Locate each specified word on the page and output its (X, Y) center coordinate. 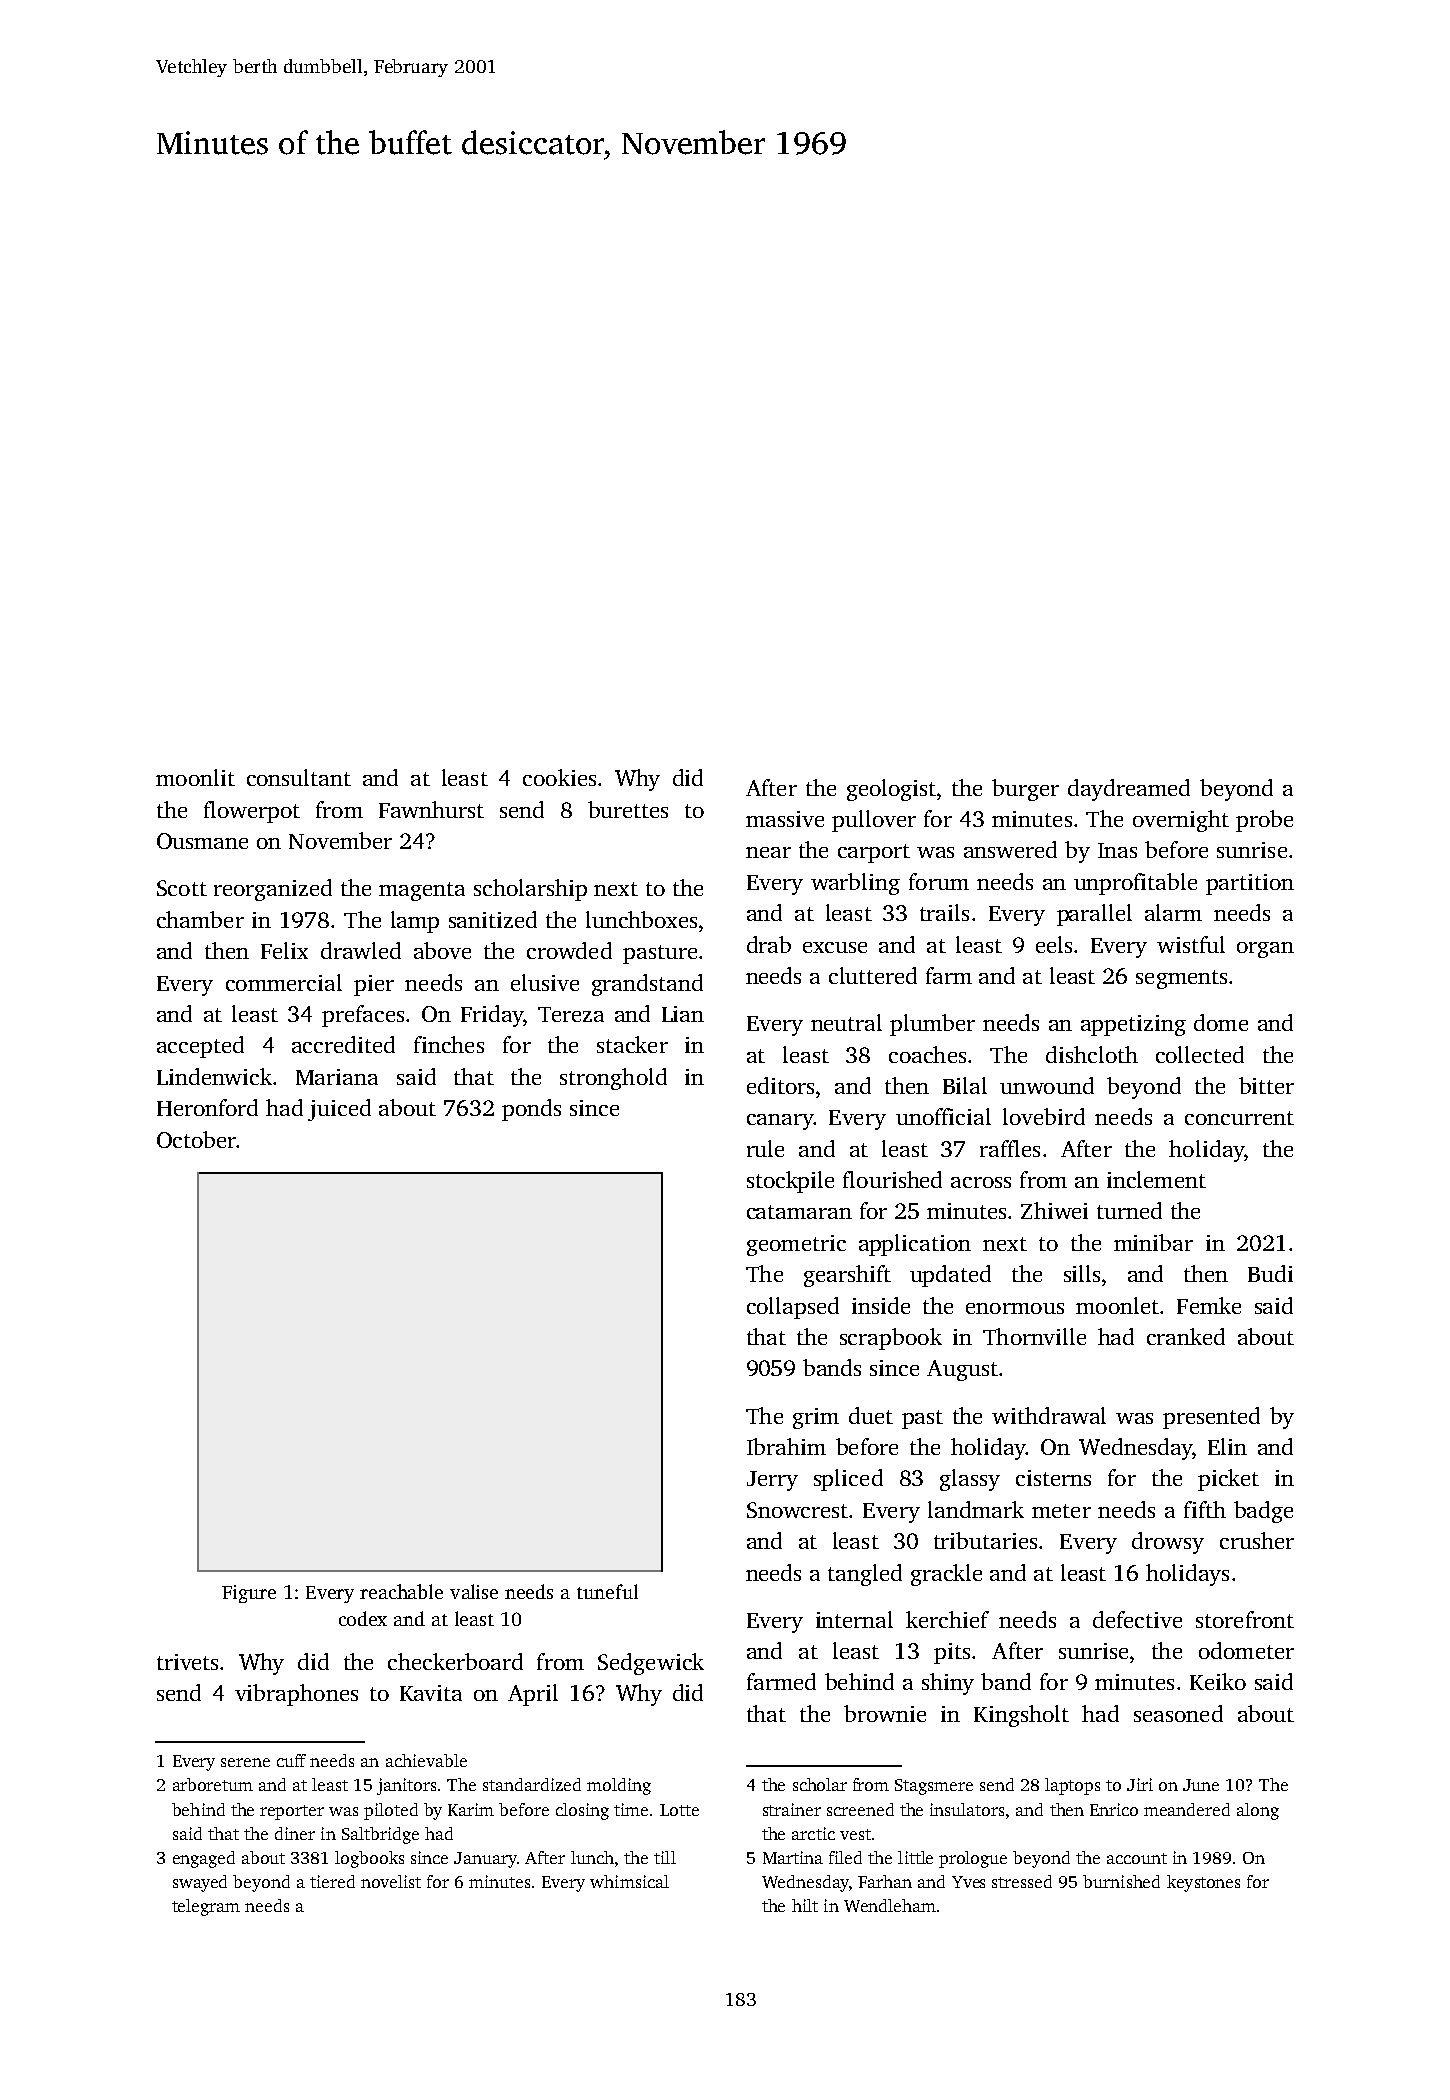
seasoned (1178, 1713)
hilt (805, 1905)
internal (854, 1619)
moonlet (1117, 1305)
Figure (249, 1594)
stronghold (613, 1079)
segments (1181, 979)
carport (874, 853)
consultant (299, 777)
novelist (391, 1881)
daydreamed (1129, 790)
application (915, 1245)
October (196, 1139)
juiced (339, 1110)
